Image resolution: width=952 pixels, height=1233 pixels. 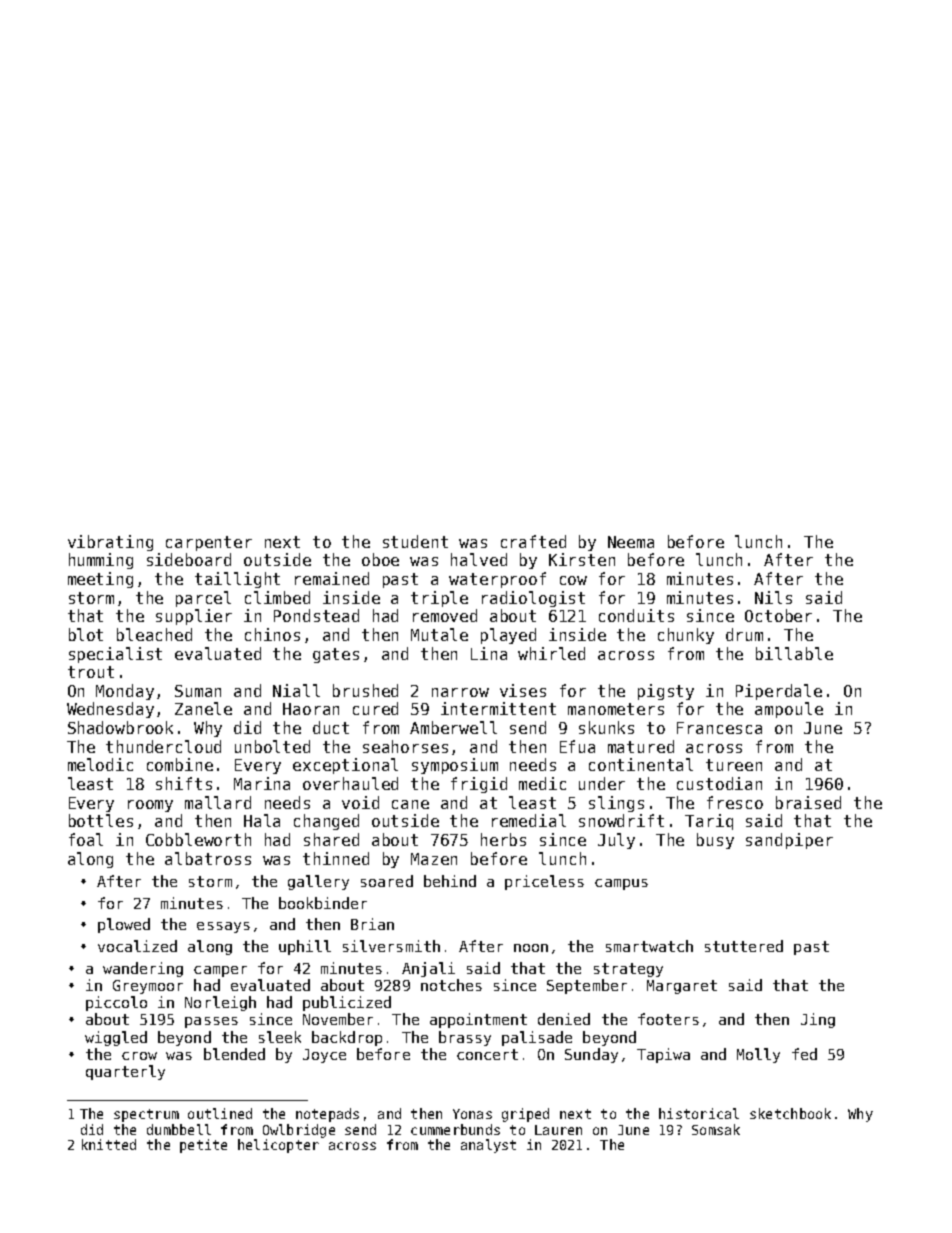 What do you see at coordinates (203, 1146) in the page?
I see `petite` at bounding box center [203, 1146].
